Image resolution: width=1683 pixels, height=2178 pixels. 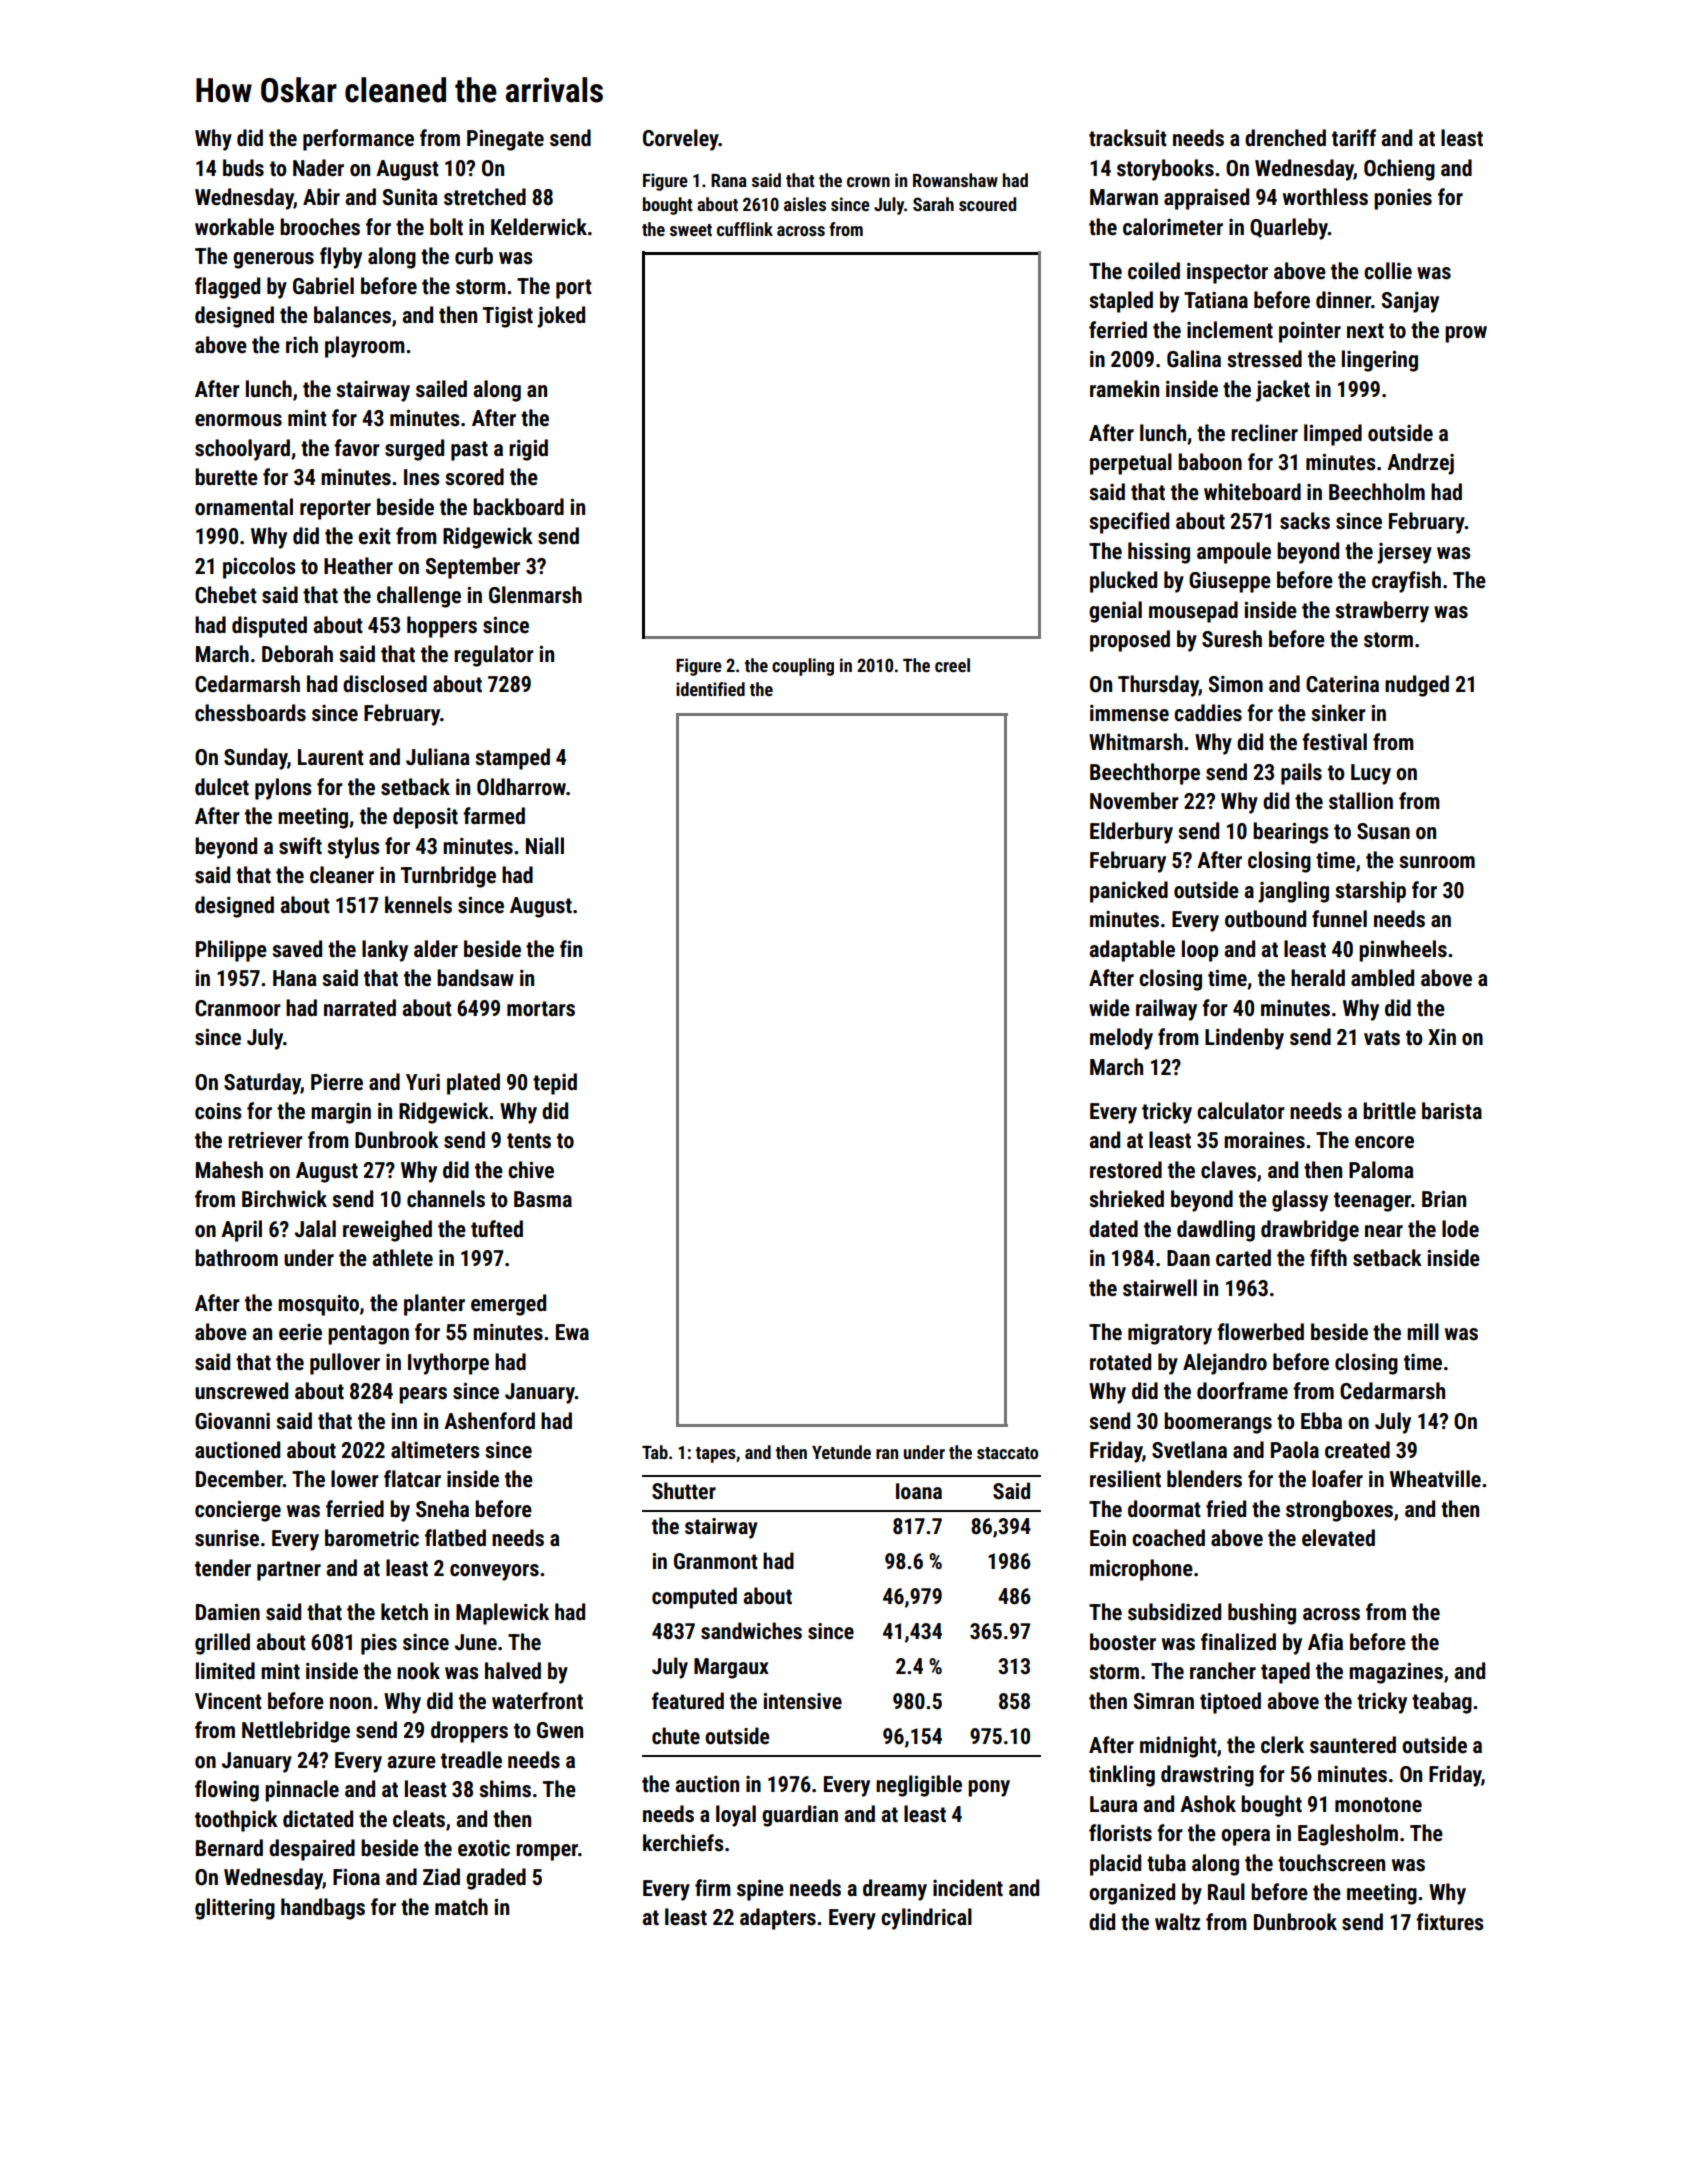 I want to click on tepid, so click(x=555, y=1084).
